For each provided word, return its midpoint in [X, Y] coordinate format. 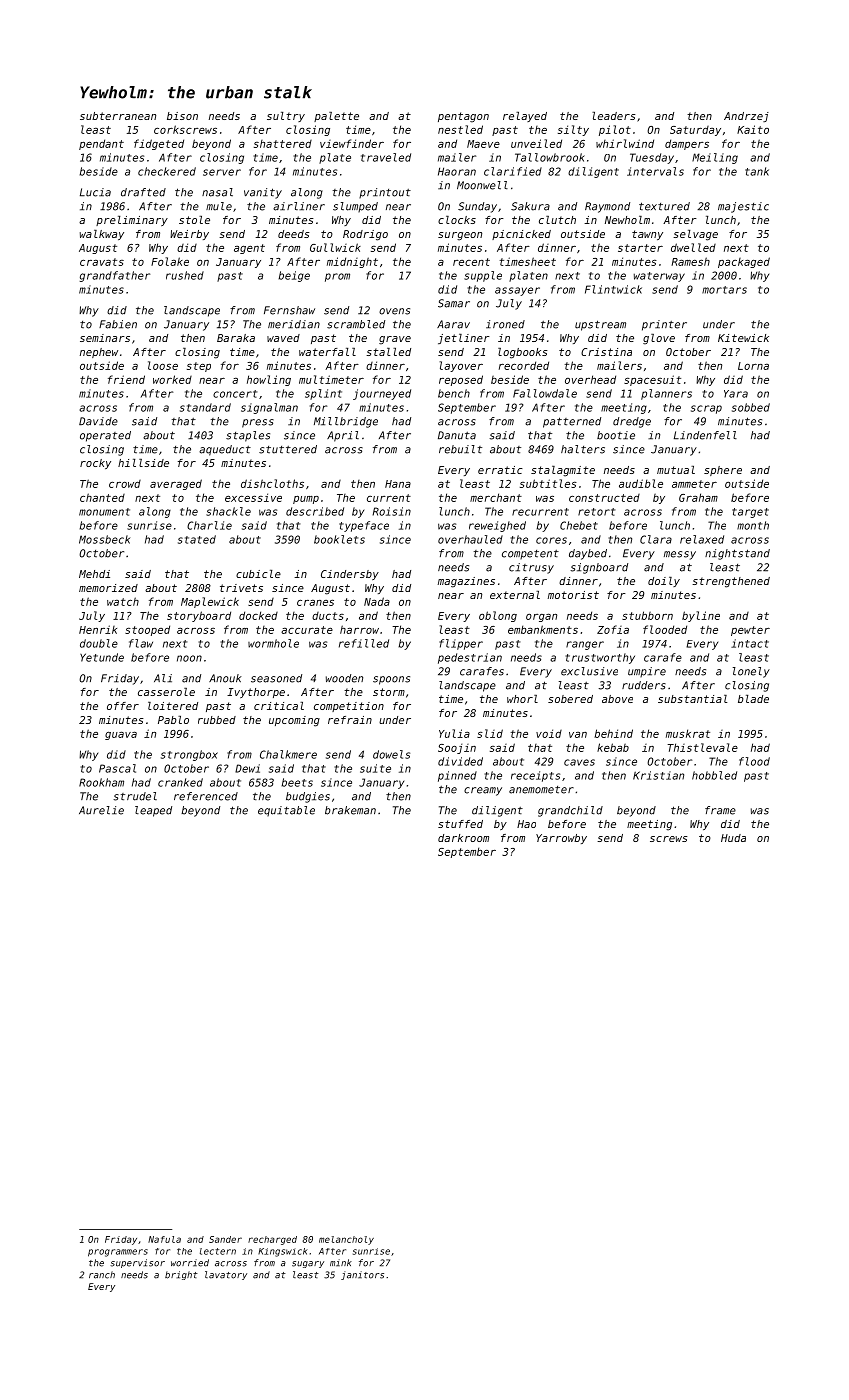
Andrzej [746, 117]
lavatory [226, 1275]
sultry [286, 117]
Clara [656, 539]
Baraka [236, 338]
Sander [225, 1239]
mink [341, 1263]
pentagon [463, 117]
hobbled [714, 775]
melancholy [346, 1240]
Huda [733, 838]
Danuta [457, 435]
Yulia [454, 733]
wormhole [273, 643]
